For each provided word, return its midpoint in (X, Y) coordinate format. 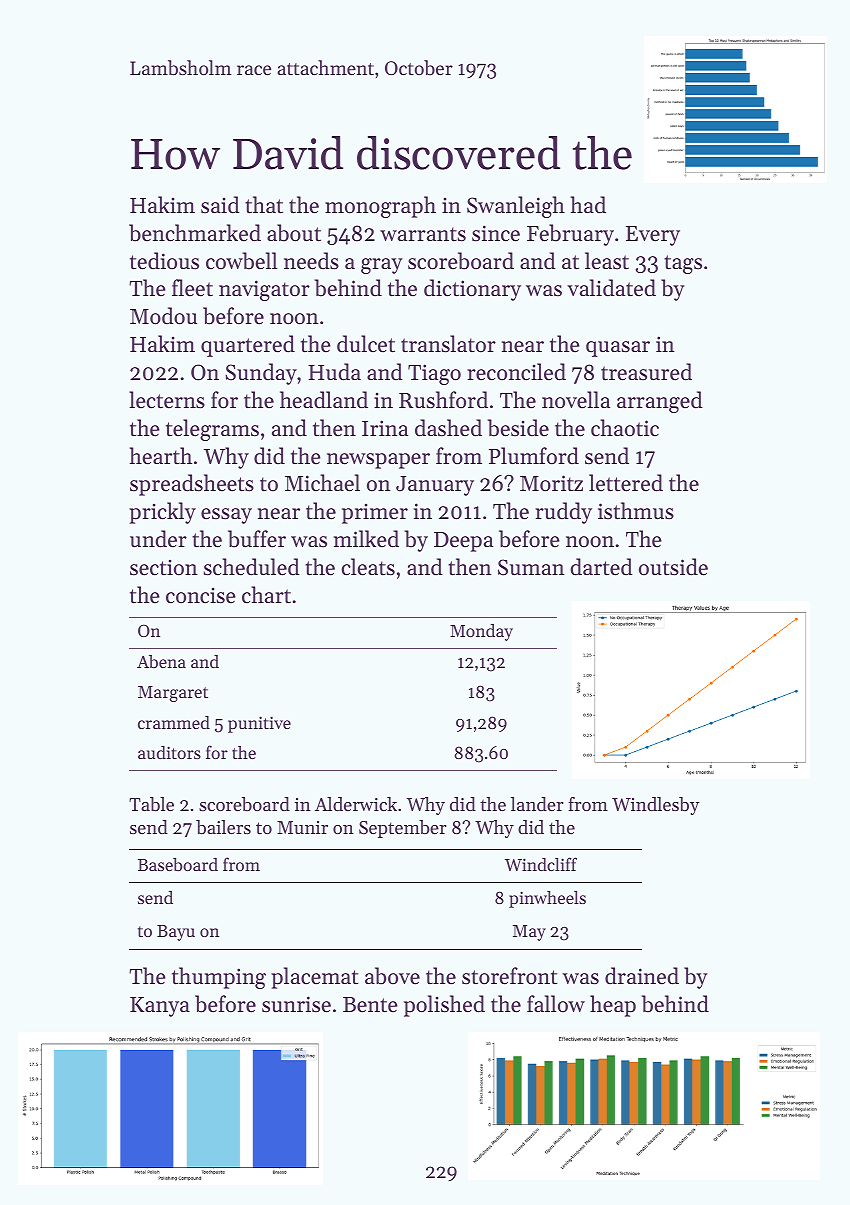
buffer (257, 539)
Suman (531, 567)
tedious (164, 261)
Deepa (463, 542)
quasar (618, 349)
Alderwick (356, 804)
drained (642, 976)
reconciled (516, 372)
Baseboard (178, 864)
